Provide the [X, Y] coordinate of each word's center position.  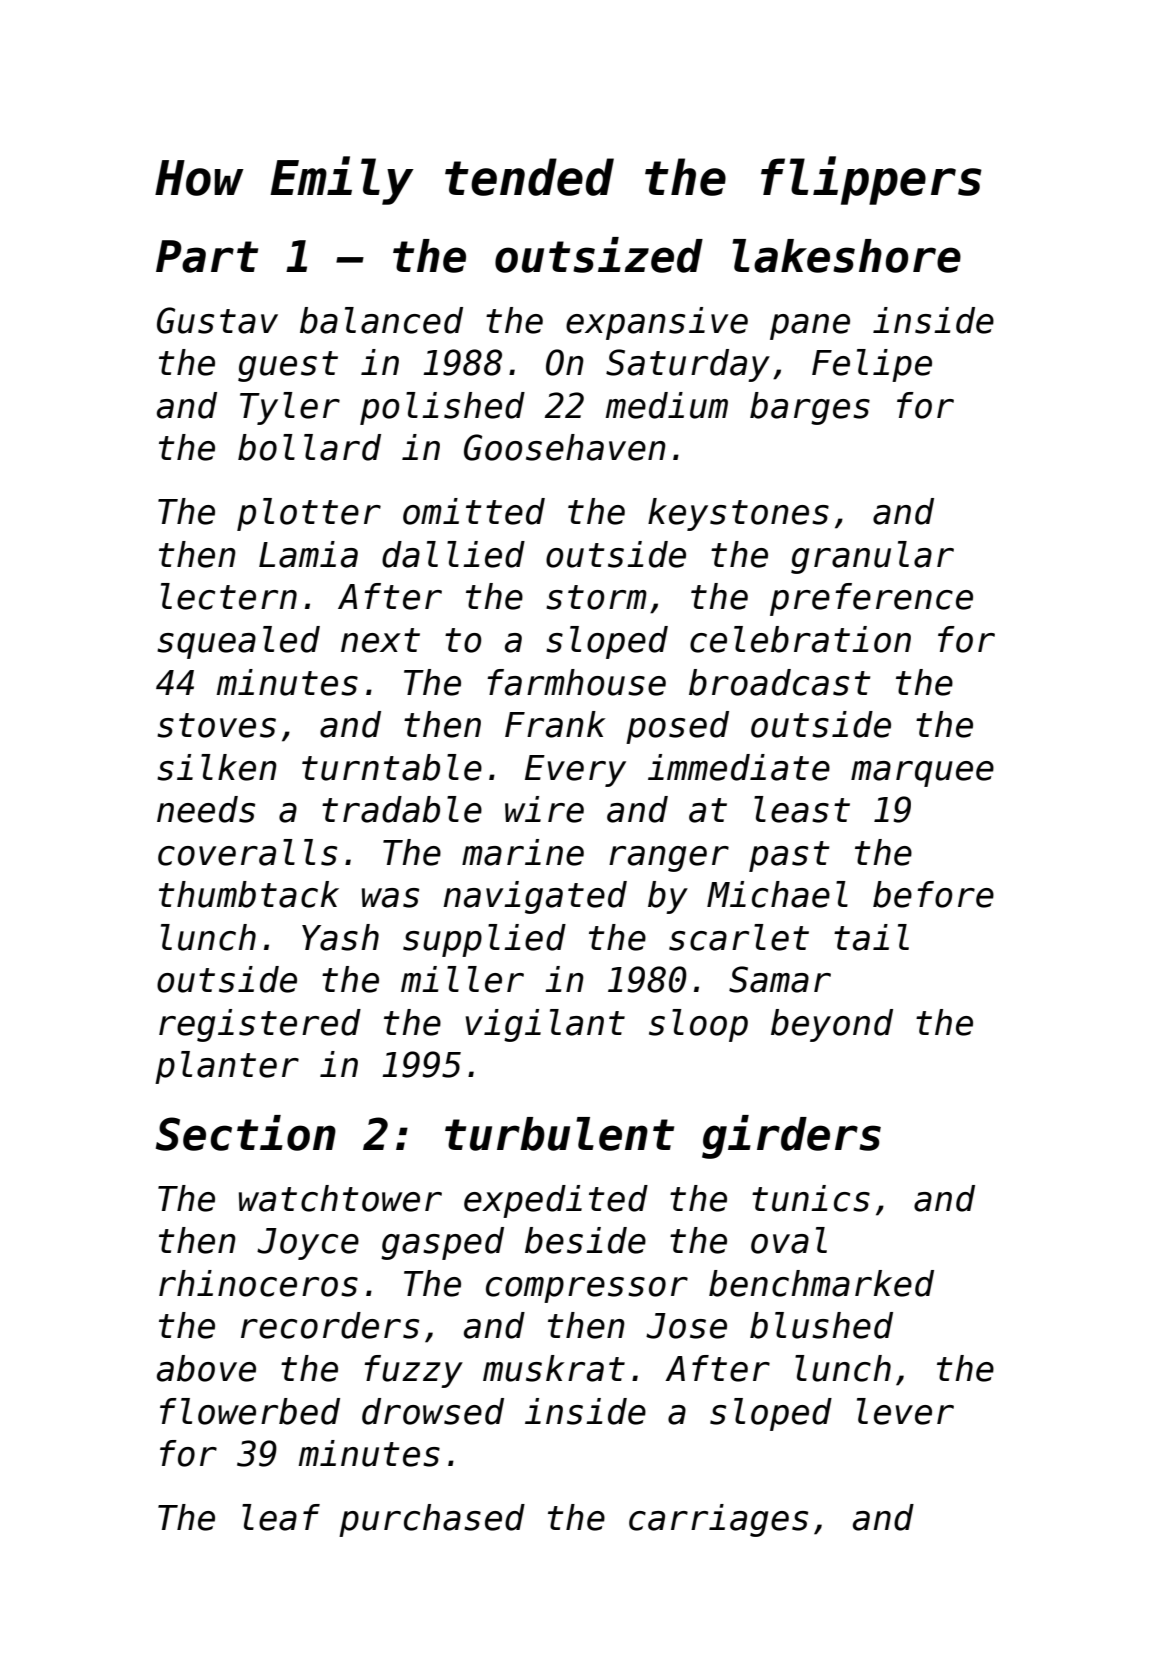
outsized [599, 255]
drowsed [433, 1411]
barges [810, 408]
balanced [381, 320]
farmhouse [576, 682]
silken [217, 767]
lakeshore [846, 256]
